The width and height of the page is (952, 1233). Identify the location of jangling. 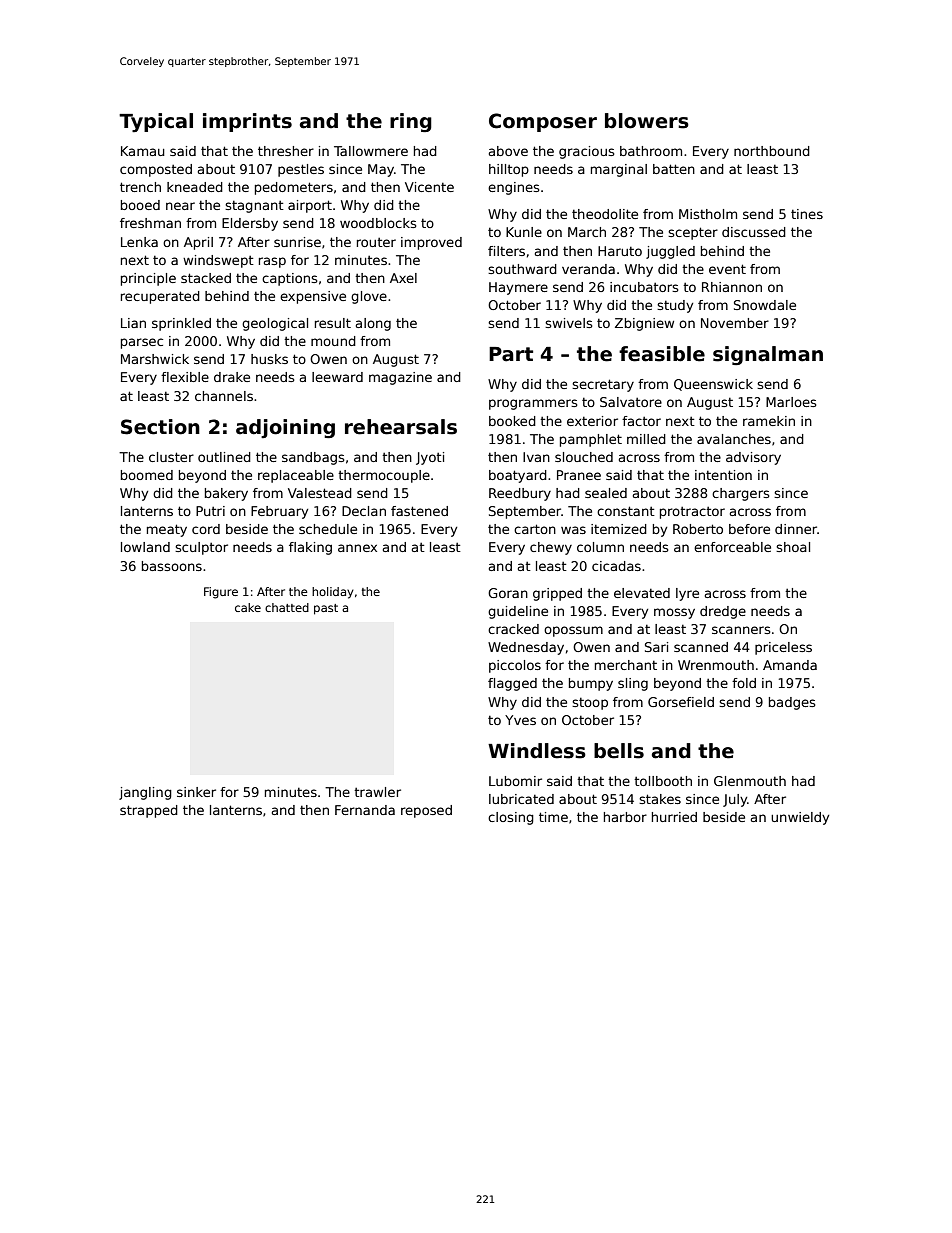
(145, 793).
